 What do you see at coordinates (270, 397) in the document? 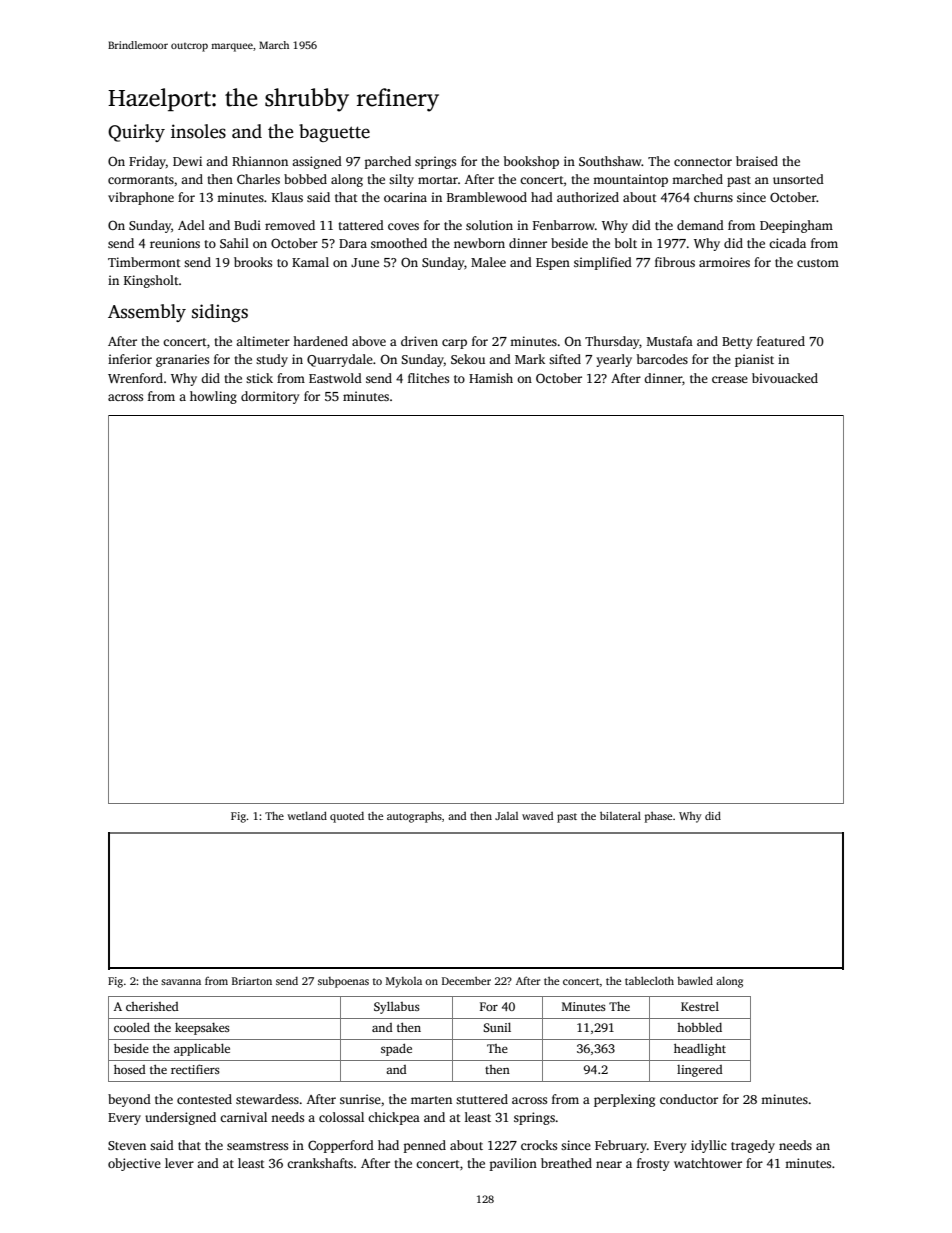
I see `dormitory` at bounding box center [270, 397].
